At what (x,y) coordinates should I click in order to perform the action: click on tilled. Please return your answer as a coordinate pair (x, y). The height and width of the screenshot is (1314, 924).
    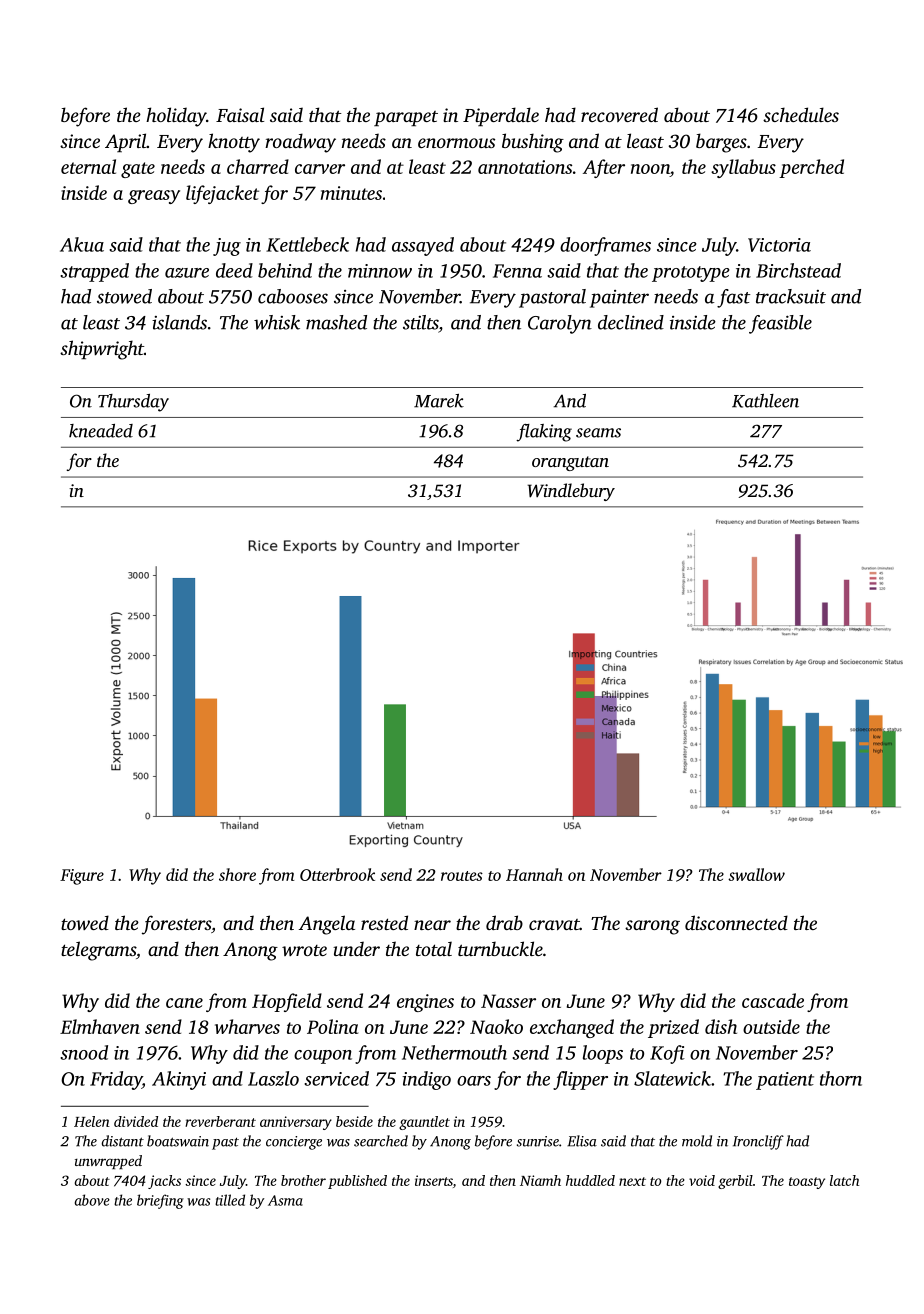
    Looking at the image, I should click on (230, 1200).
